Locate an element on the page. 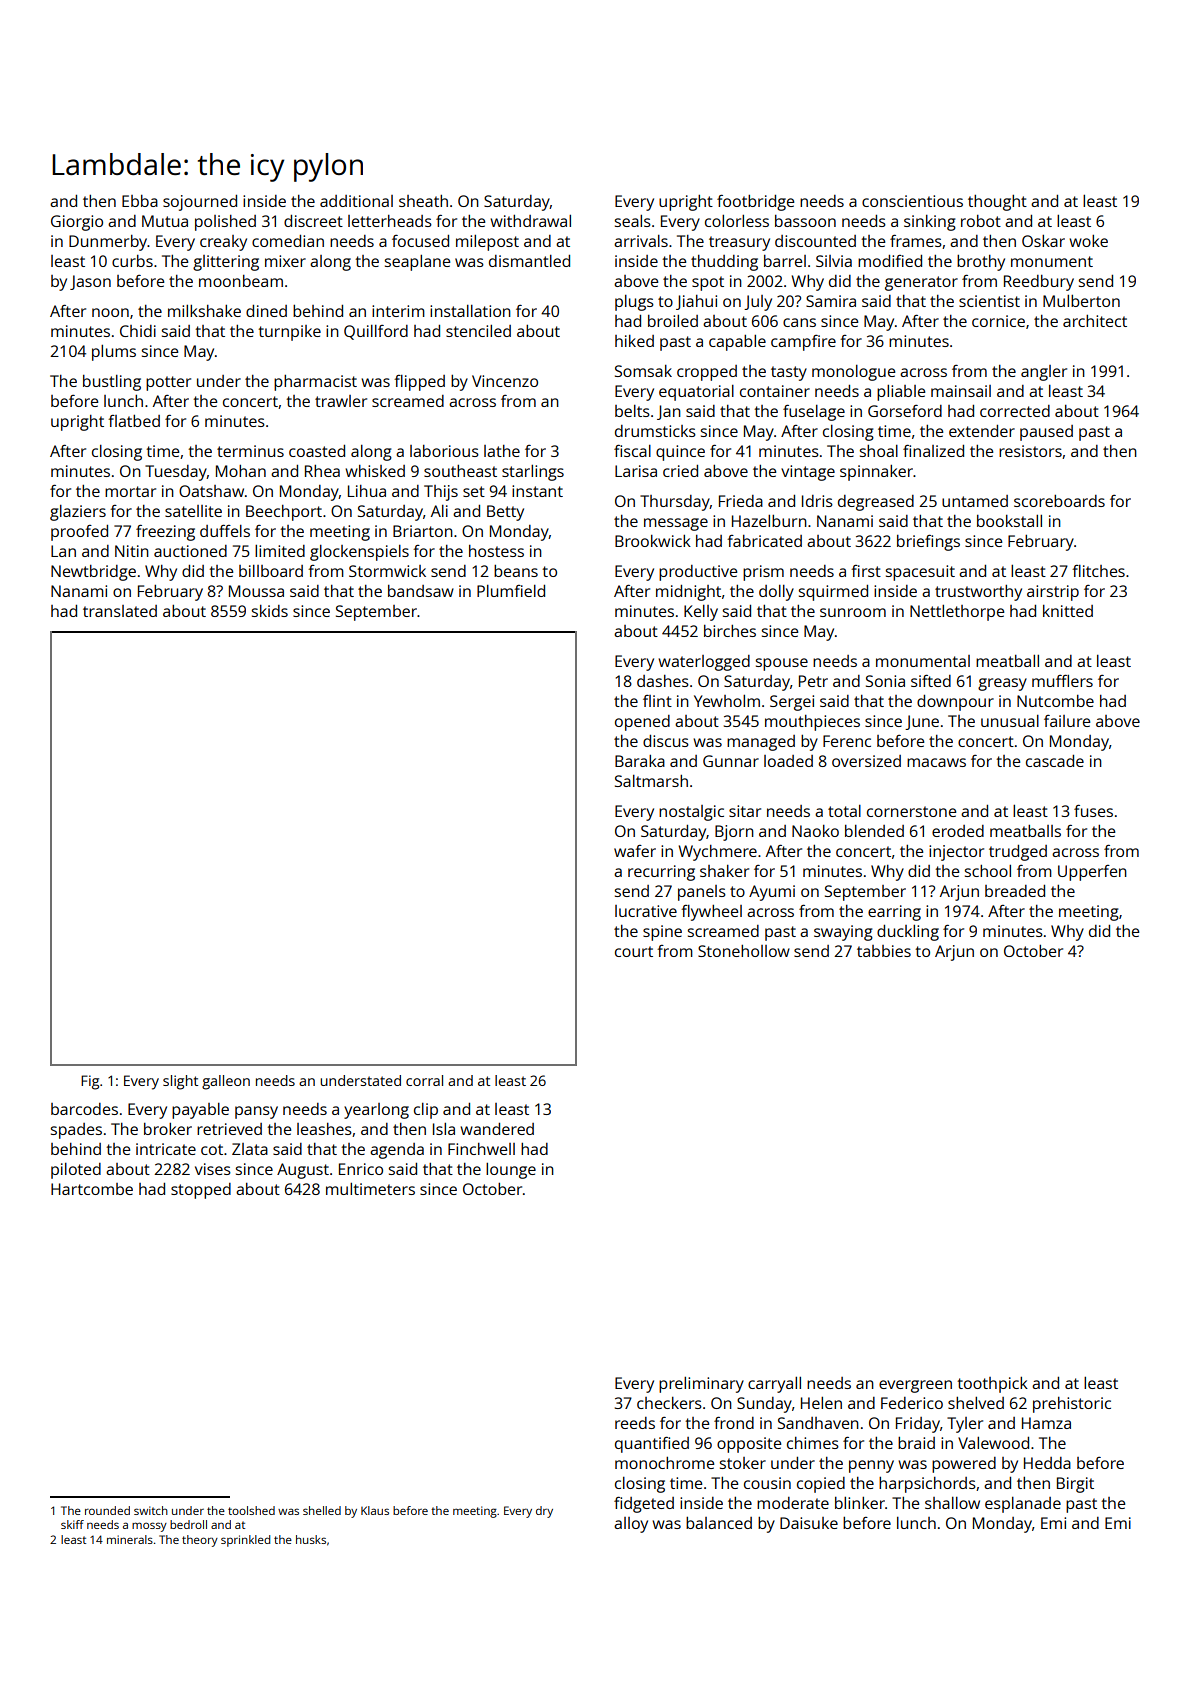 This image has width=1191, height=1684. bookstall is located at coordinates (1009, 521).
